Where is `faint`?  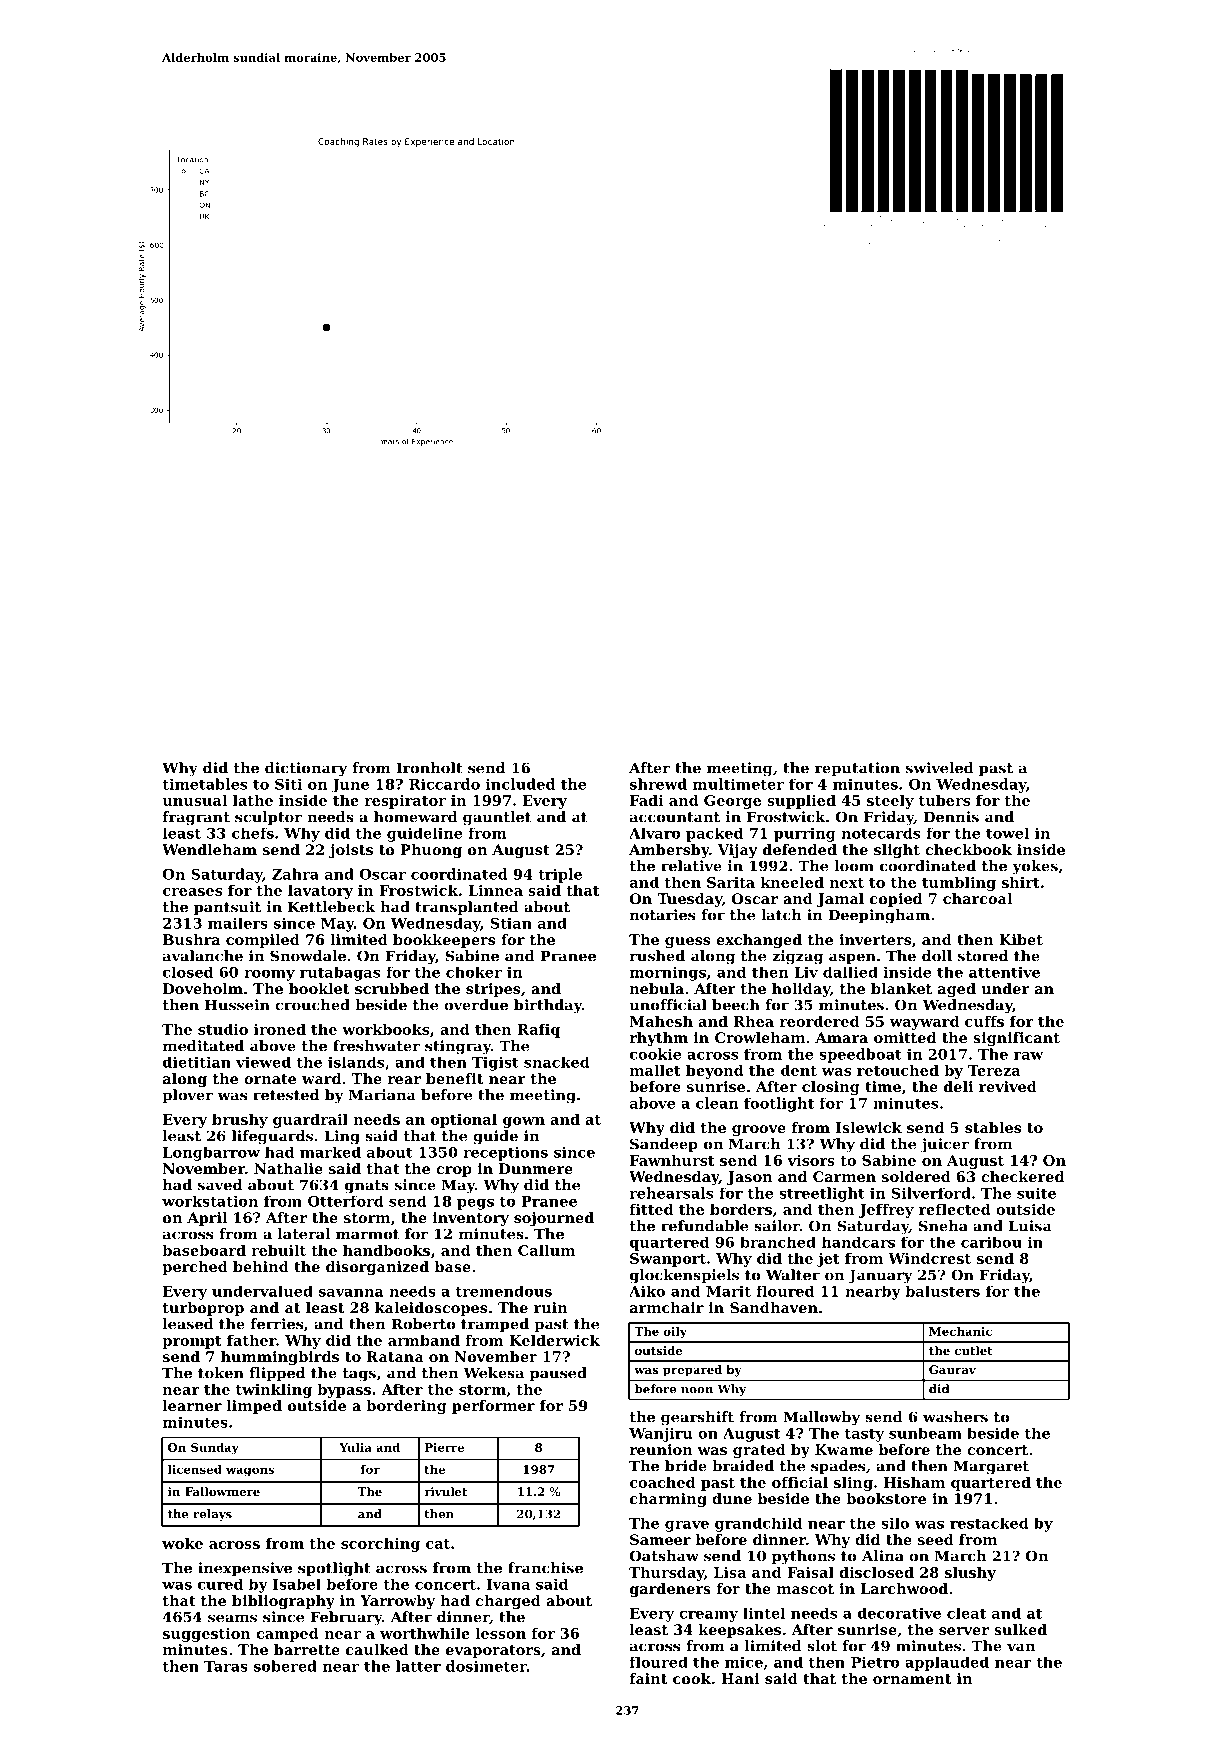
faint is located at coordinates (648, 1678).
